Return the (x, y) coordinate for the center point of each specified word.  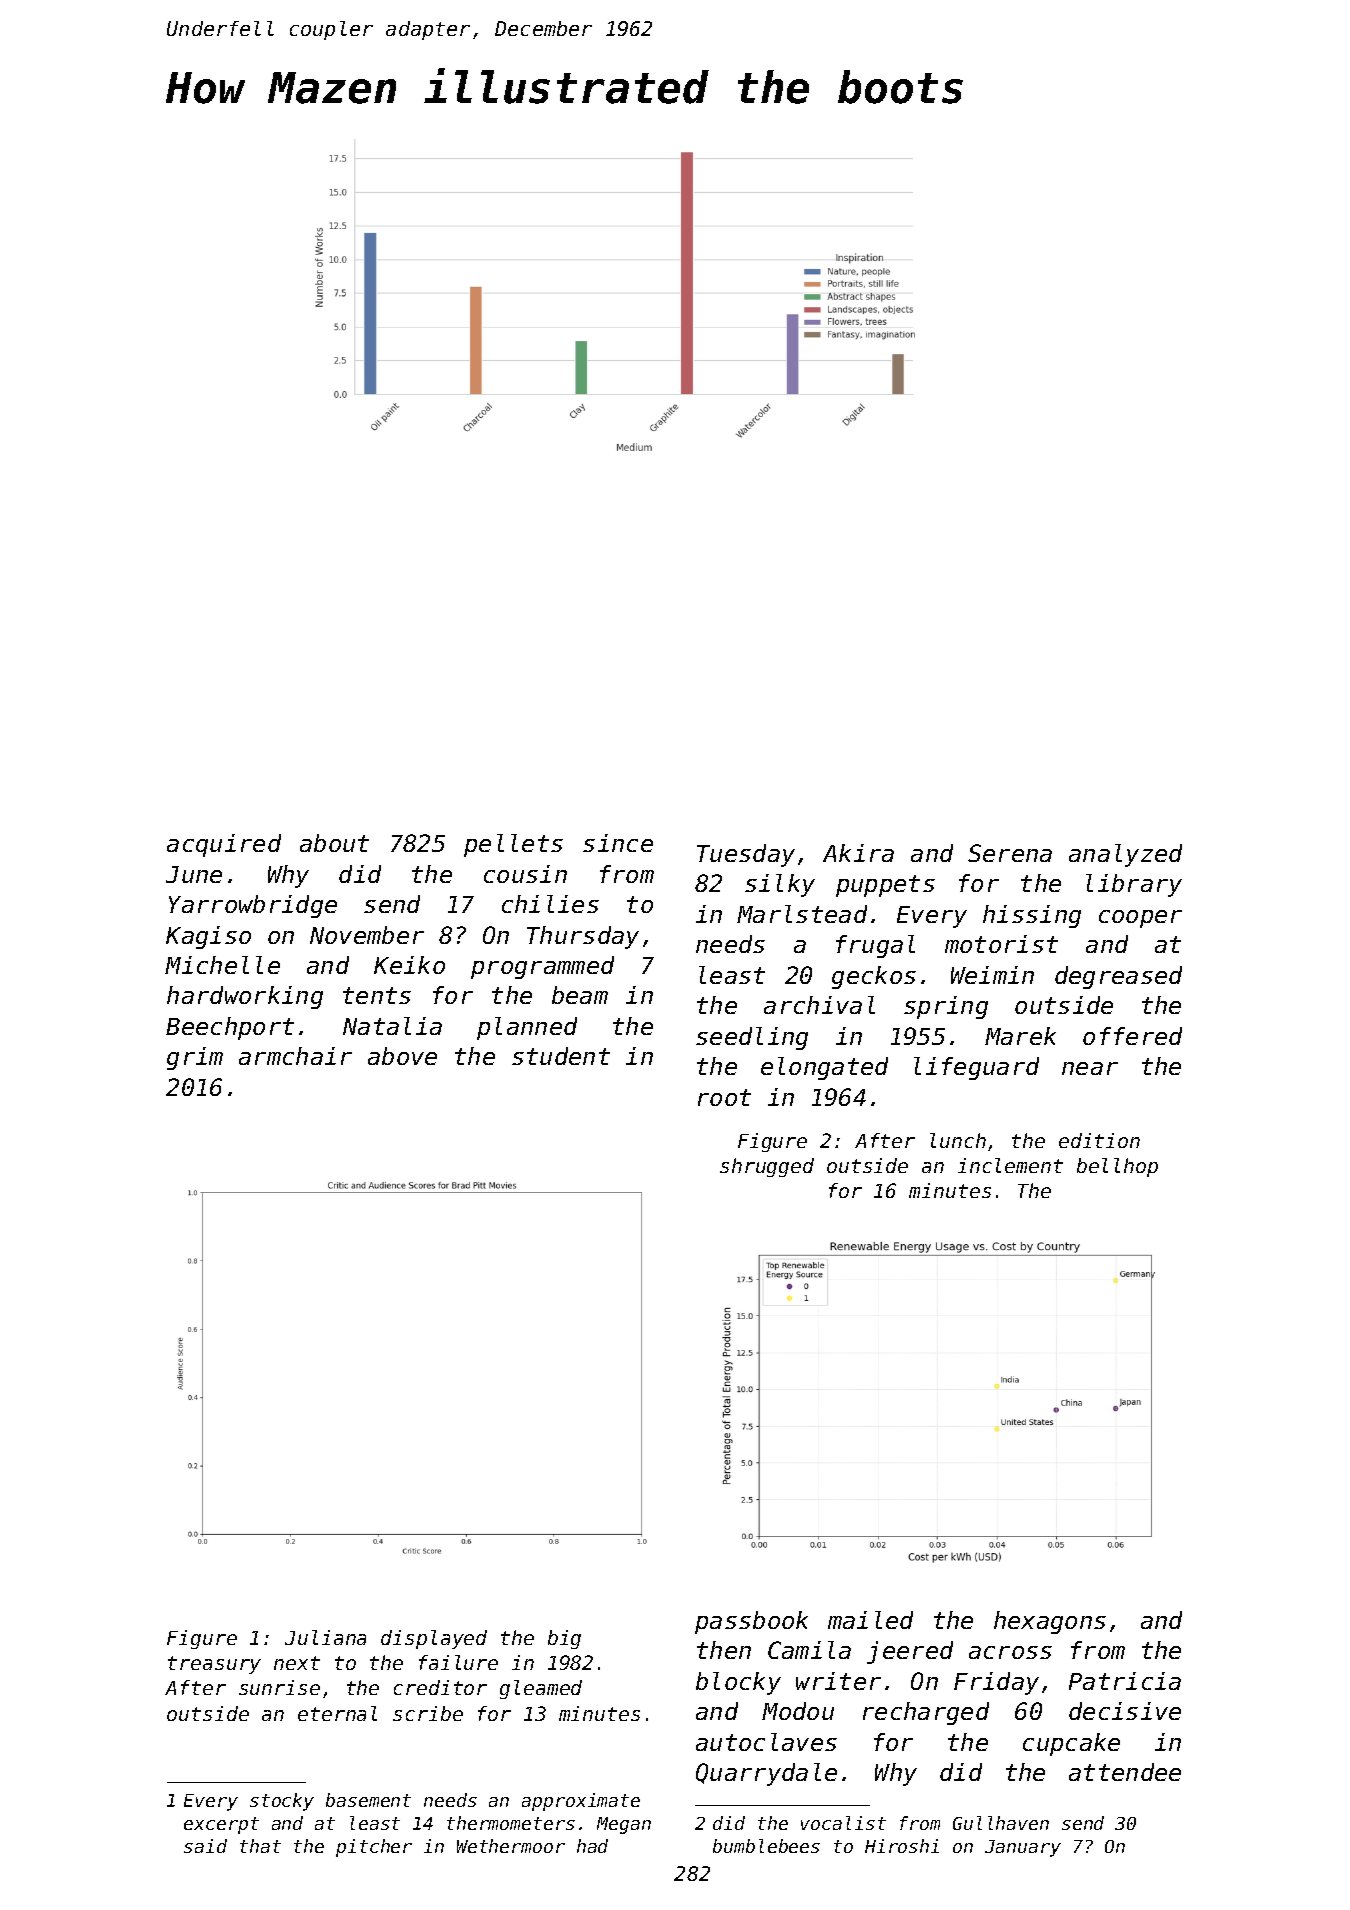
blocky (738, 1683)
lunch (958, 1140)
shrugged (767, 1167)
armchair (295, 1056)
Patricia (1125, 1681)
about (334, 843)
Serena (1010, 853)
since (618, 843)
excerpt (221, 1825)
